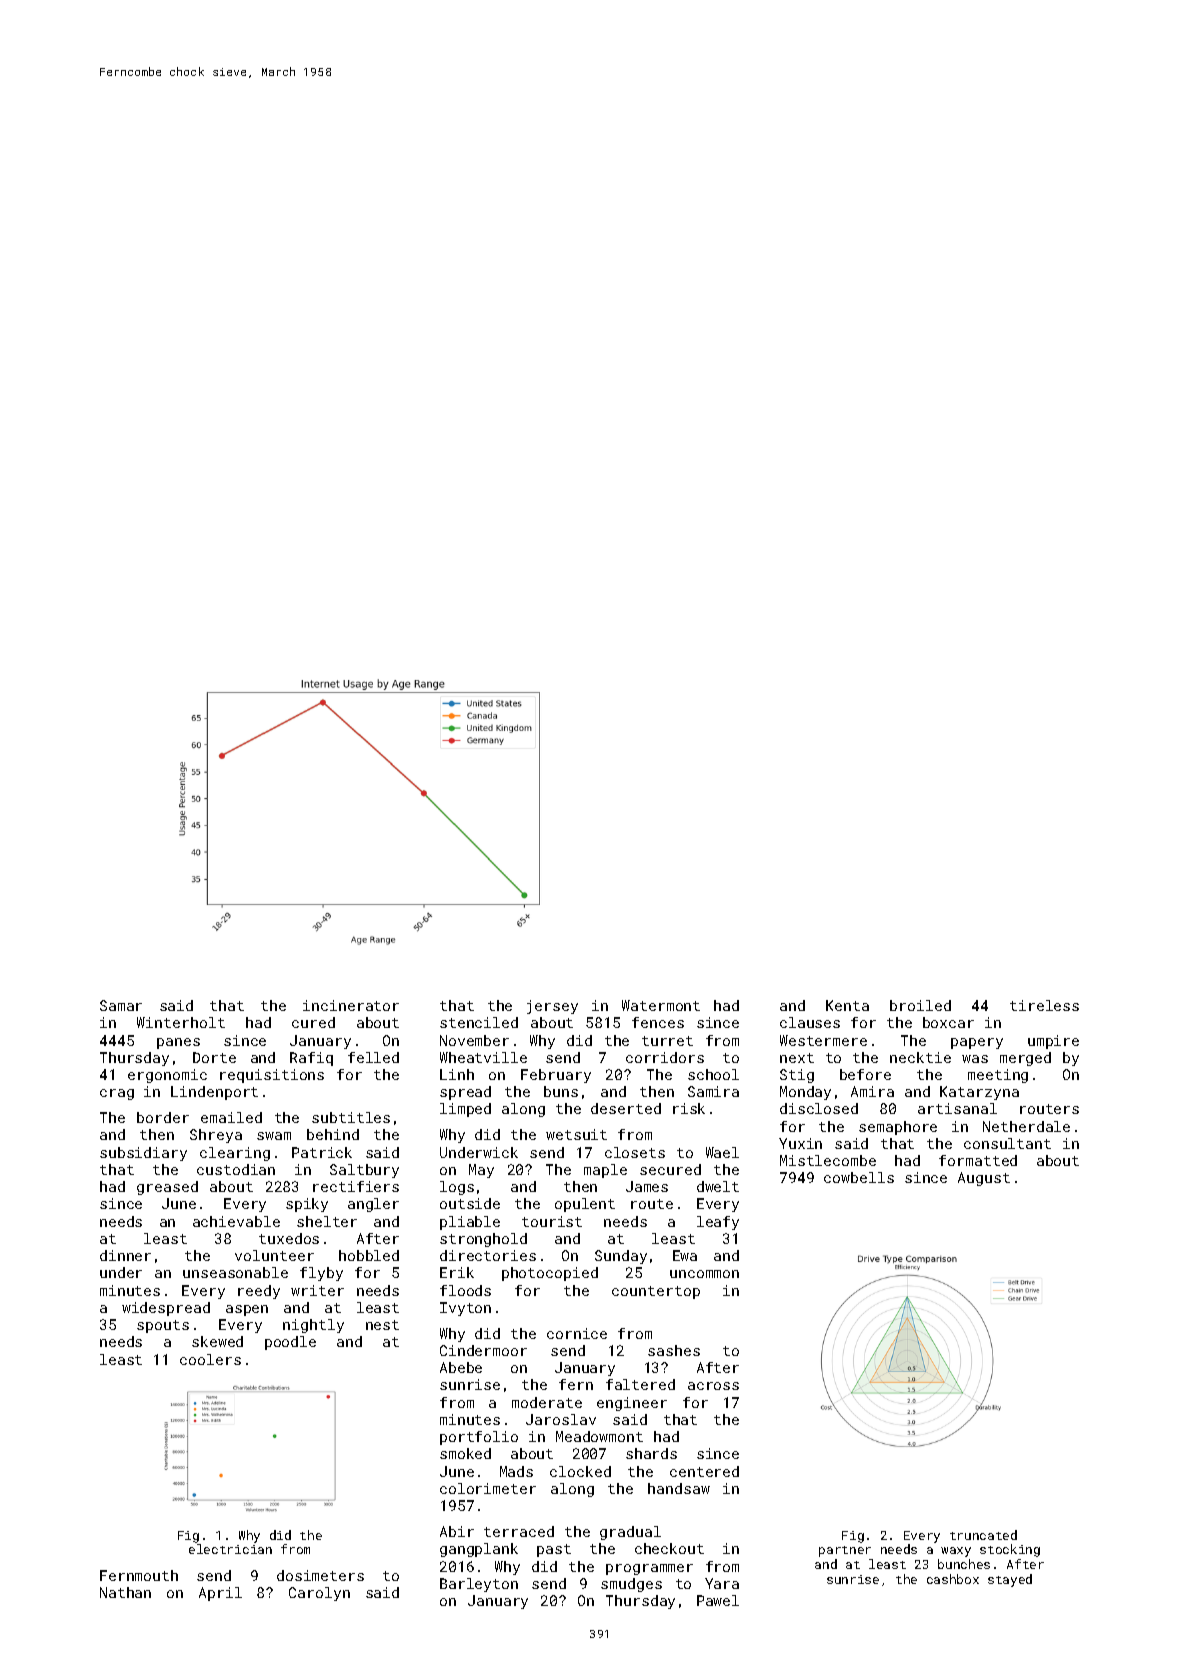 The height and width of the screenshot is (1669, 1180). Describe the element at coordinates (718, 1223) in the screenshot. I see `leafy` at that location.
